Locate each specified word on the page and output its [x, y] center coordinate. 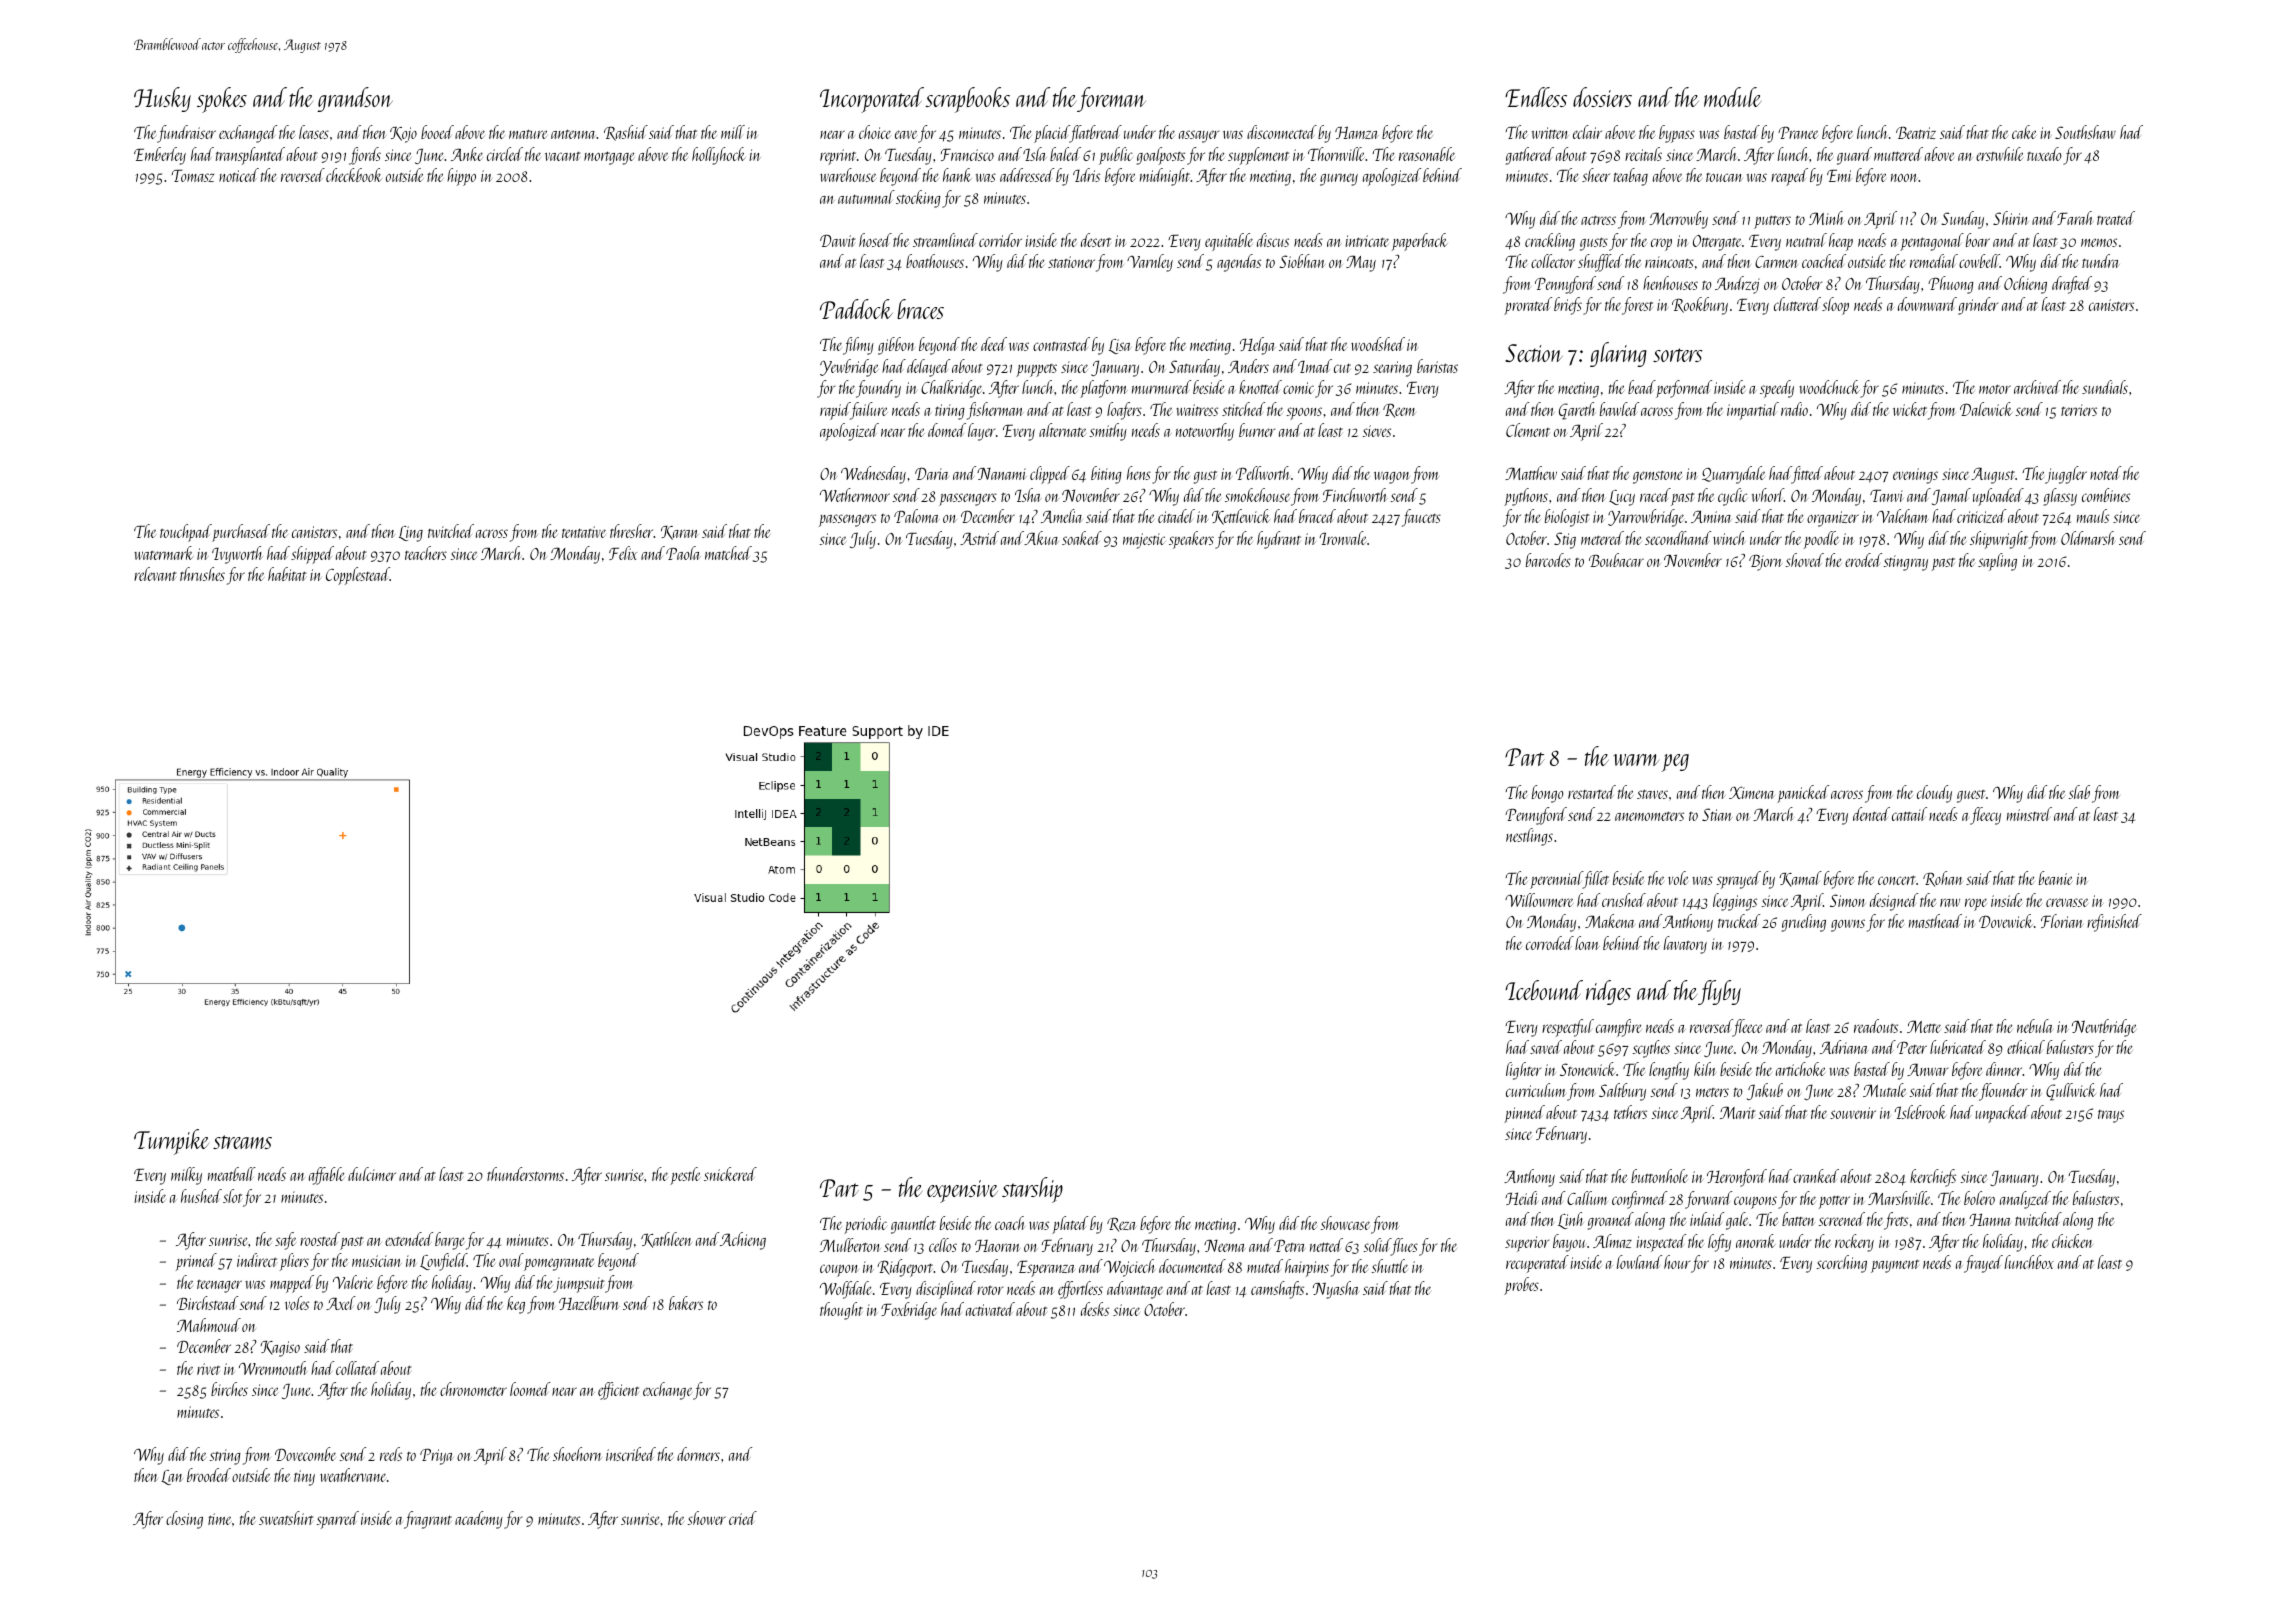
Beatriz [1916, 133]
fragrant [428, 1520]
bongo [1548, 794]
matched [728, 553]
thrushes [202, 574]
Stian [1717, 814]
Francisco [967, 155]
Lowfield [443, 1262]
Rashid [626, 133]
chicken [2072, 1241]
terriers [2079, 410]
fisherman [995, 411]
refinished [2114, 923]
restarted [1592, 792]
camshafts [1277, 1290]
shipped [312, 555]
